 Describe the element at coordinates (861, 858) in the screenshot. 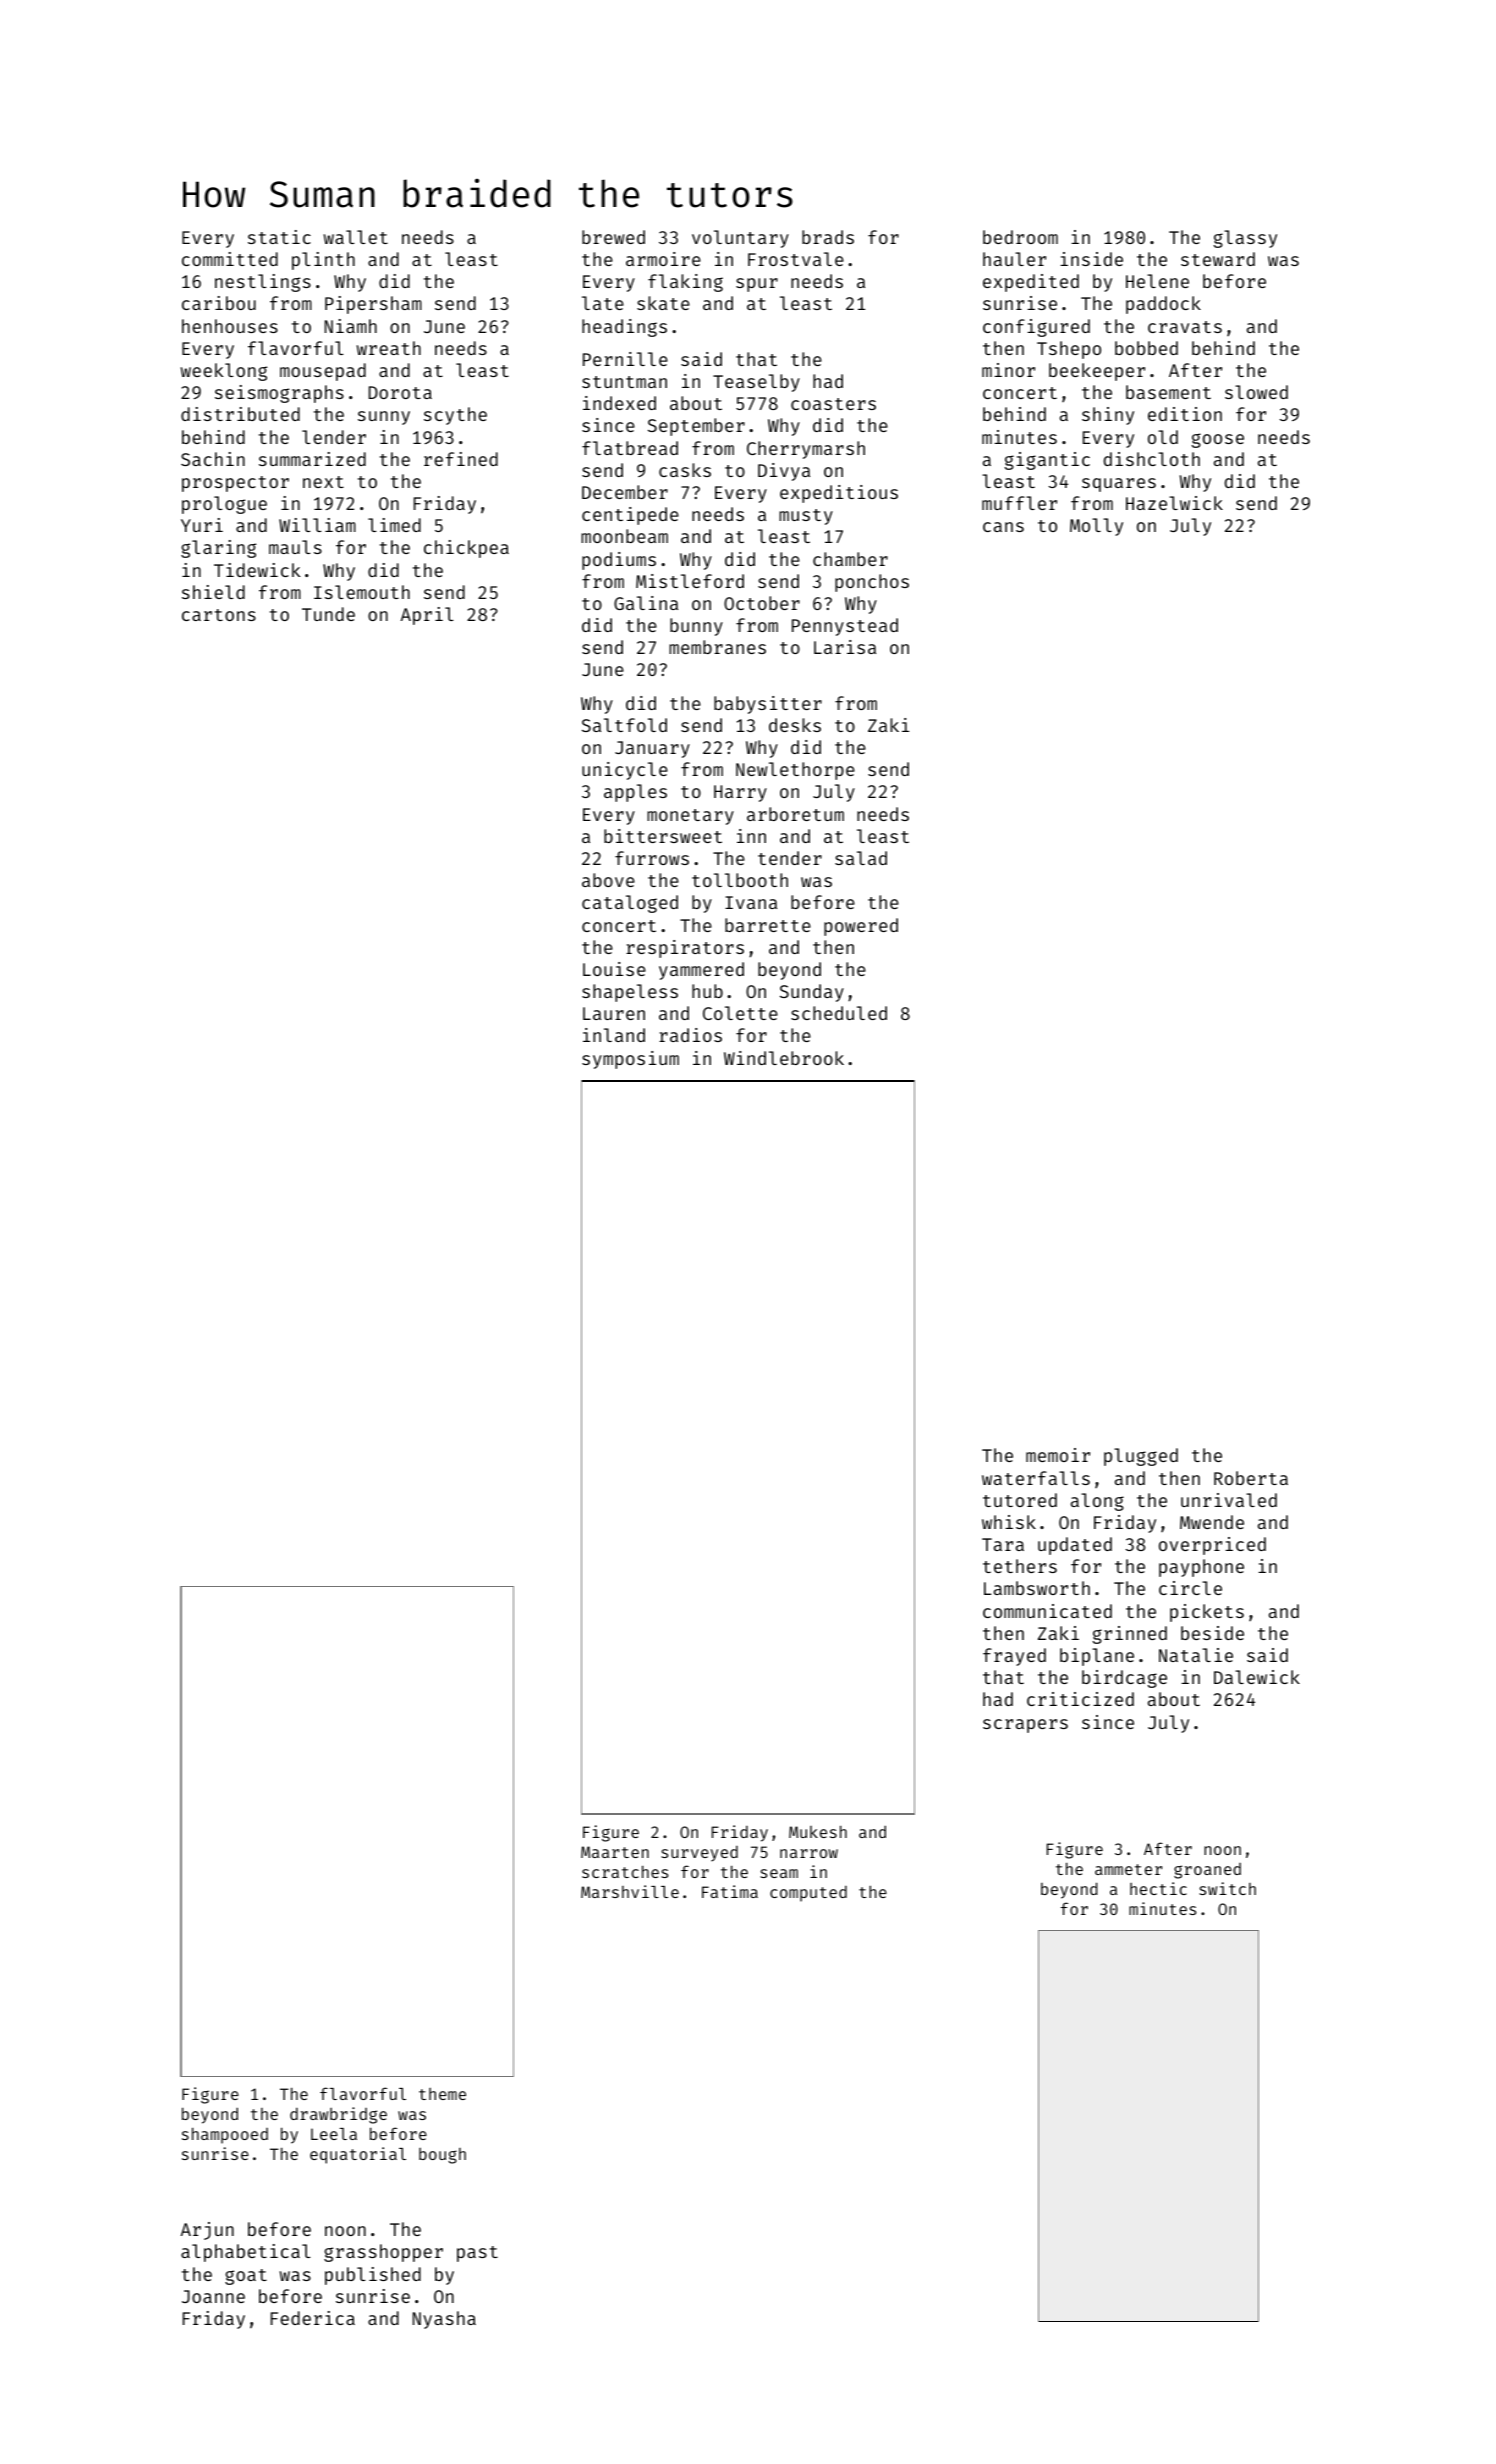

I see `salad` at that location.
